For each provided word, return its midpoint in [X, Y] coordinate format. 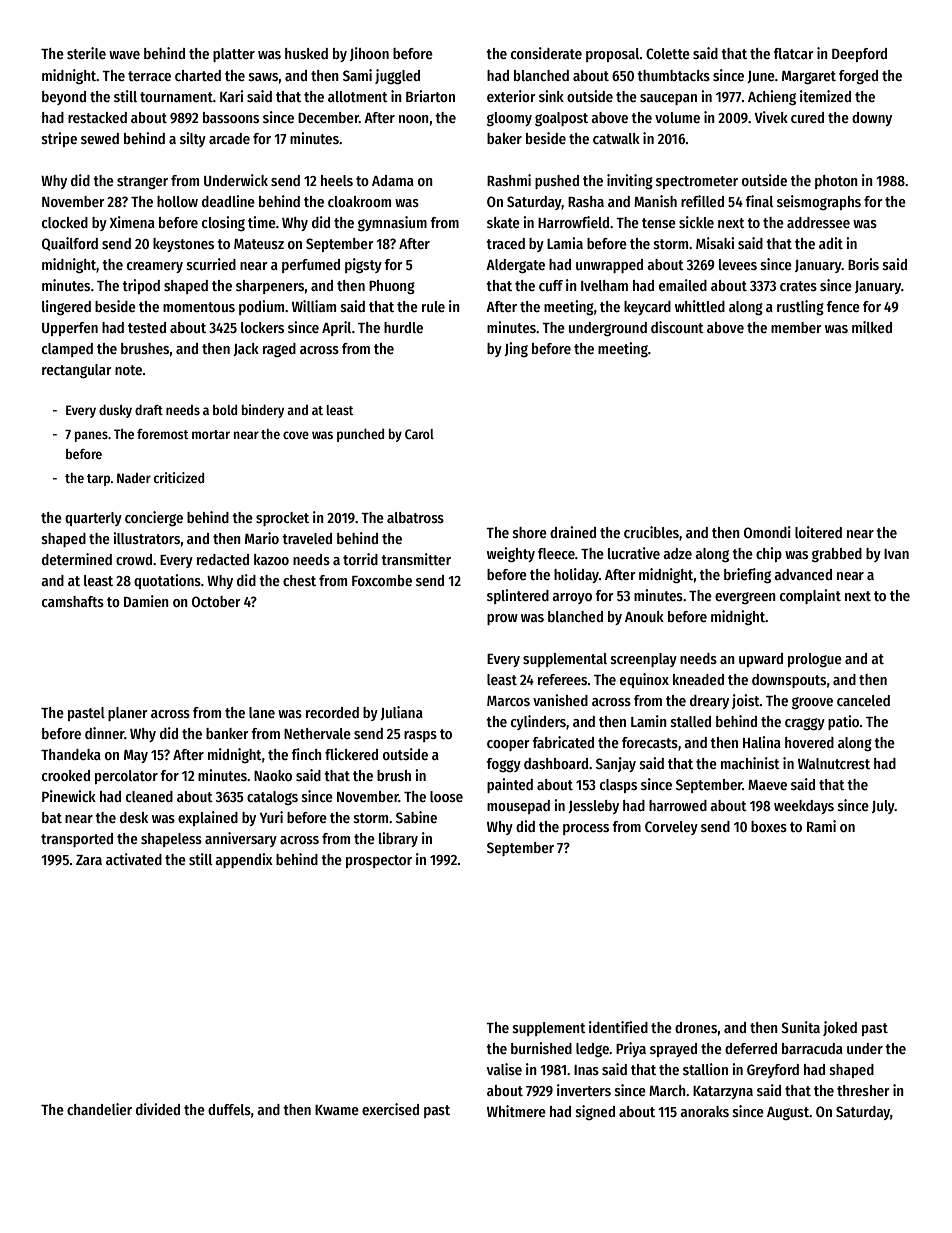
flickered [351, 754]
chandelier [99, 1109]
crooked [66, 775]
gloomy [509, 119]
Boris [863, 264]
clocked [65, 222]
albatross [415, 517]
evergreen [745, 598]
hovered [809, 742]
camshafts [73, 601]
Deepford [859, 55]
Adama [393, 180]
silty [193, 139]
